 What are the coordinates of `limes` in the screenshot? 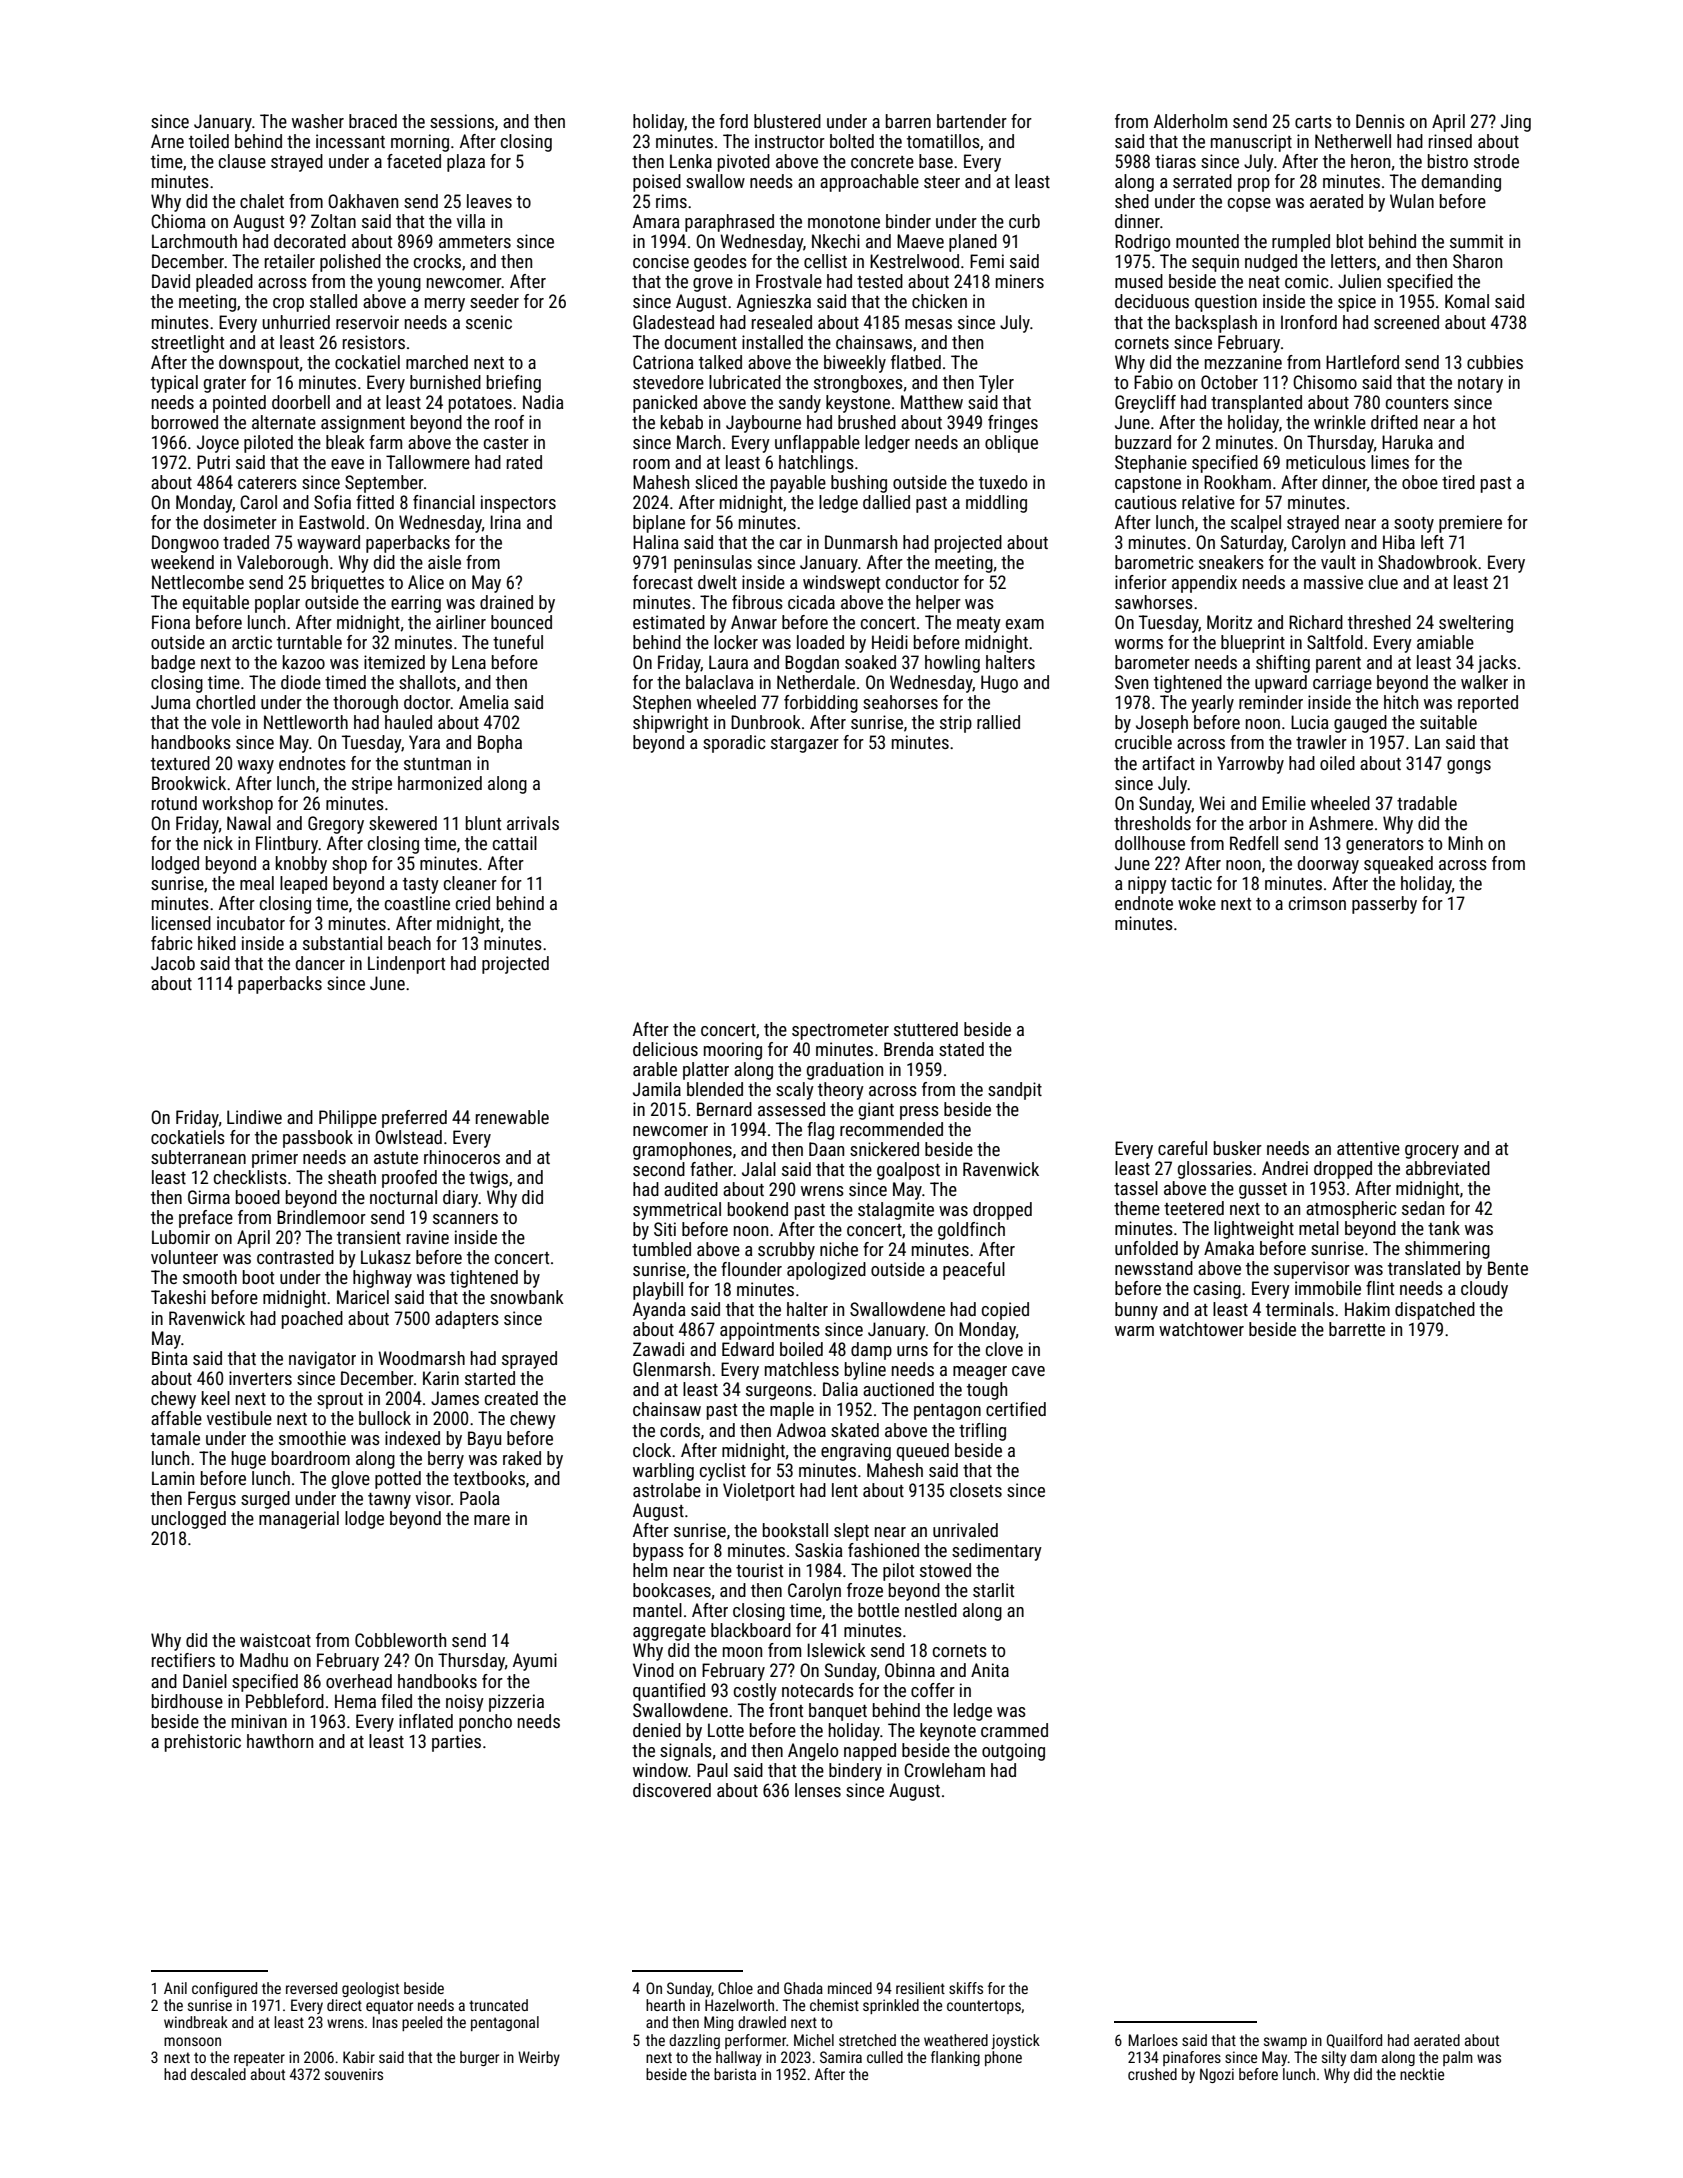 It's located at (1390, 462).
